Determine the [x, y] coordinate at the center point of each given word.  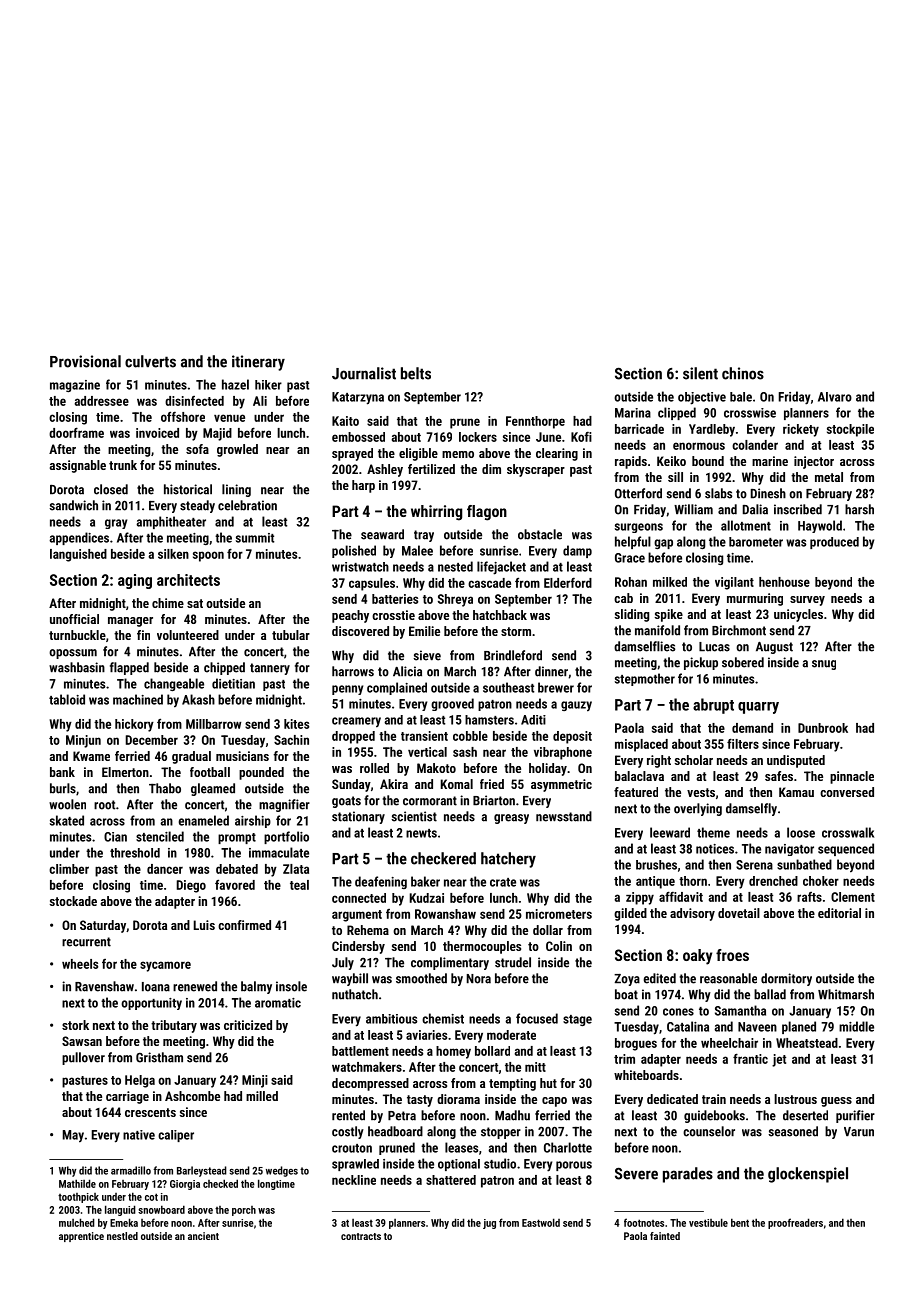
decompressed [370, 1084]
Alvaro [835, 397]
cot [151, 1197]
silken [173, 554]
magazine [75, 386]
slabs [718, 493]
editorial [839, 913]
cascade [489, 583]
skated [67, 820]
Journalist [364, 373]
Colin [559, 946]
